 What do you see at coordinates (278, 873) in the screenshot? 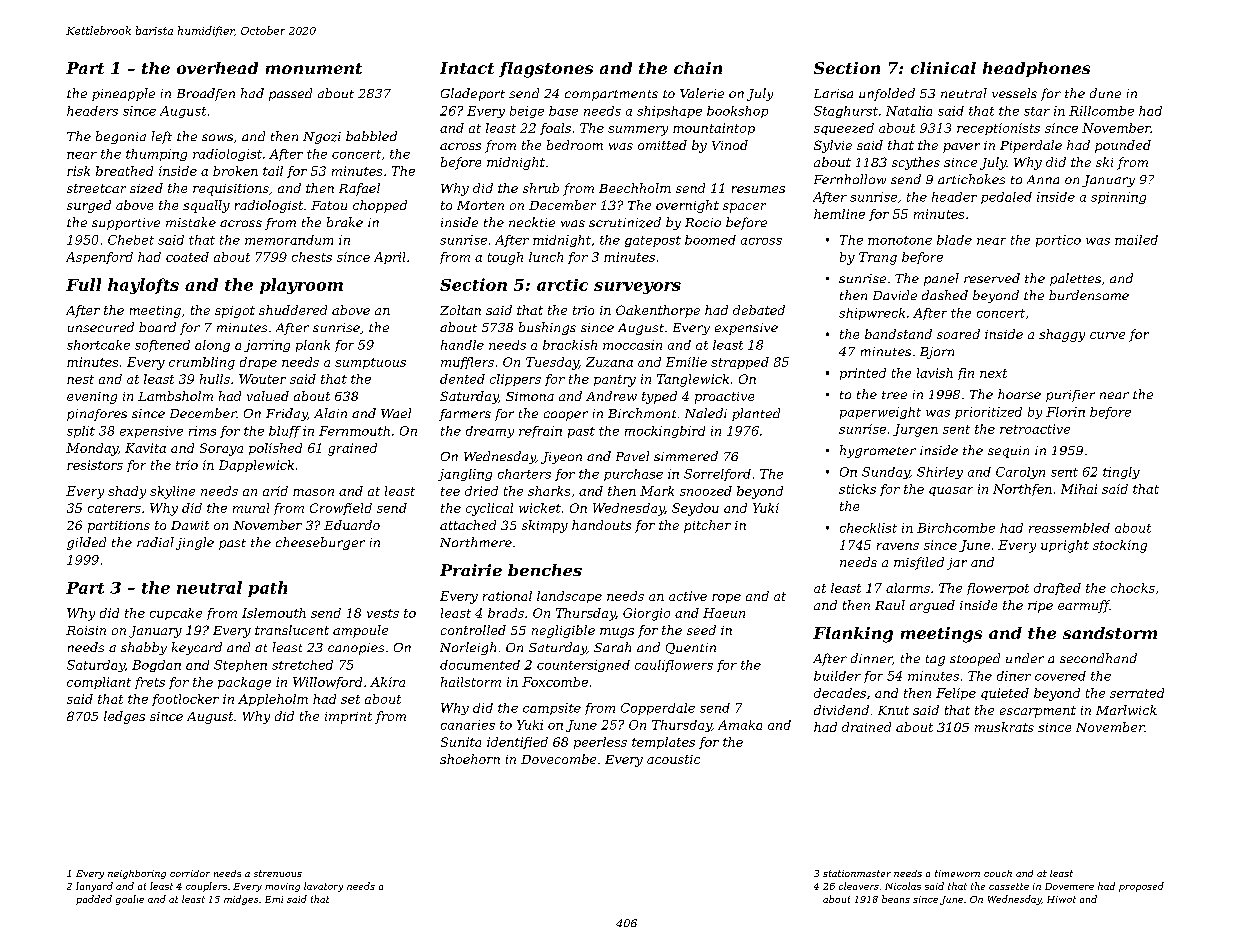
I see `strenuous` at bounding box center [278, 873].
